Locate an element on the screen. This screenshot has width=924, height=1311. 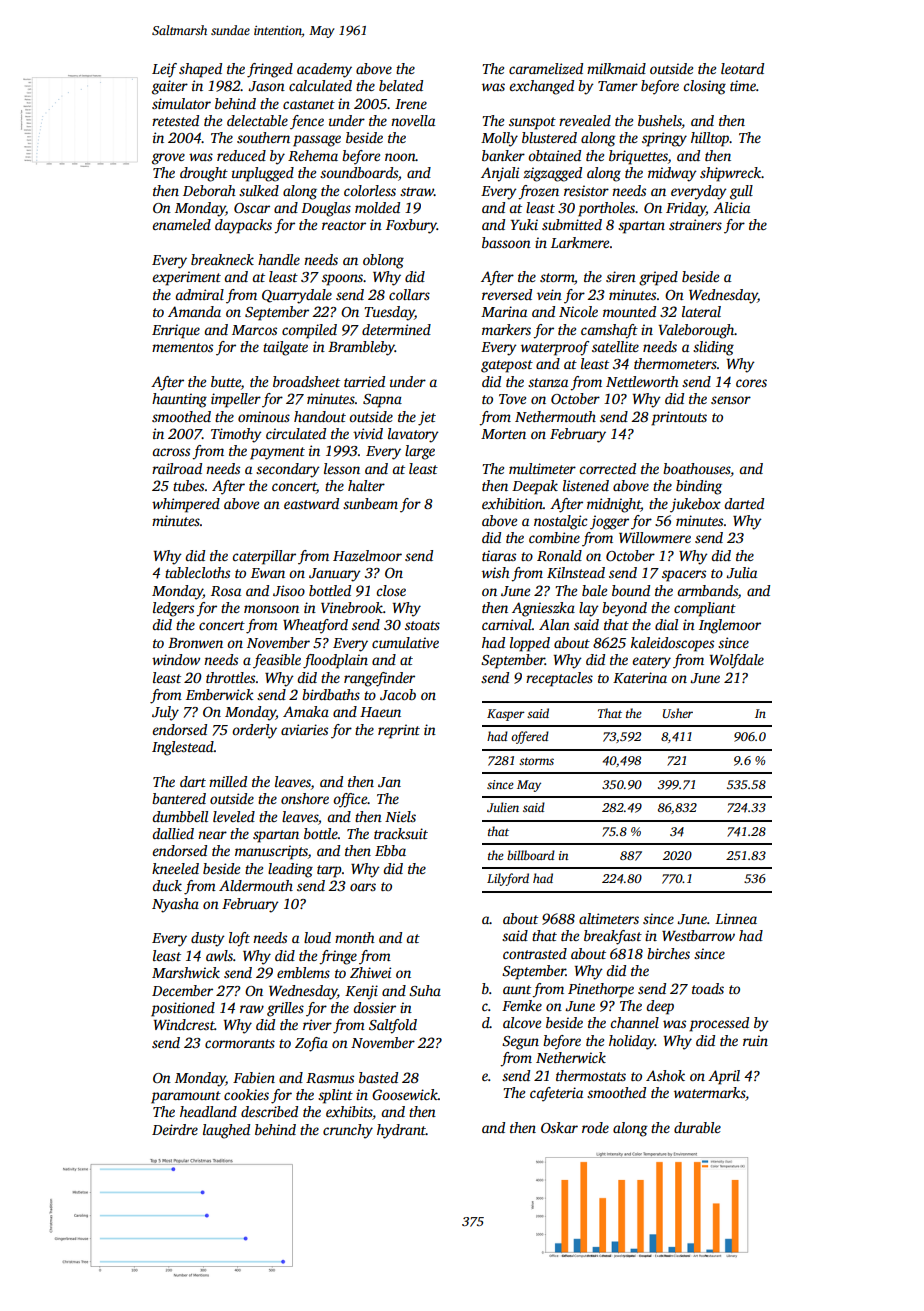
Julia is located at coordinates (741, 572).
